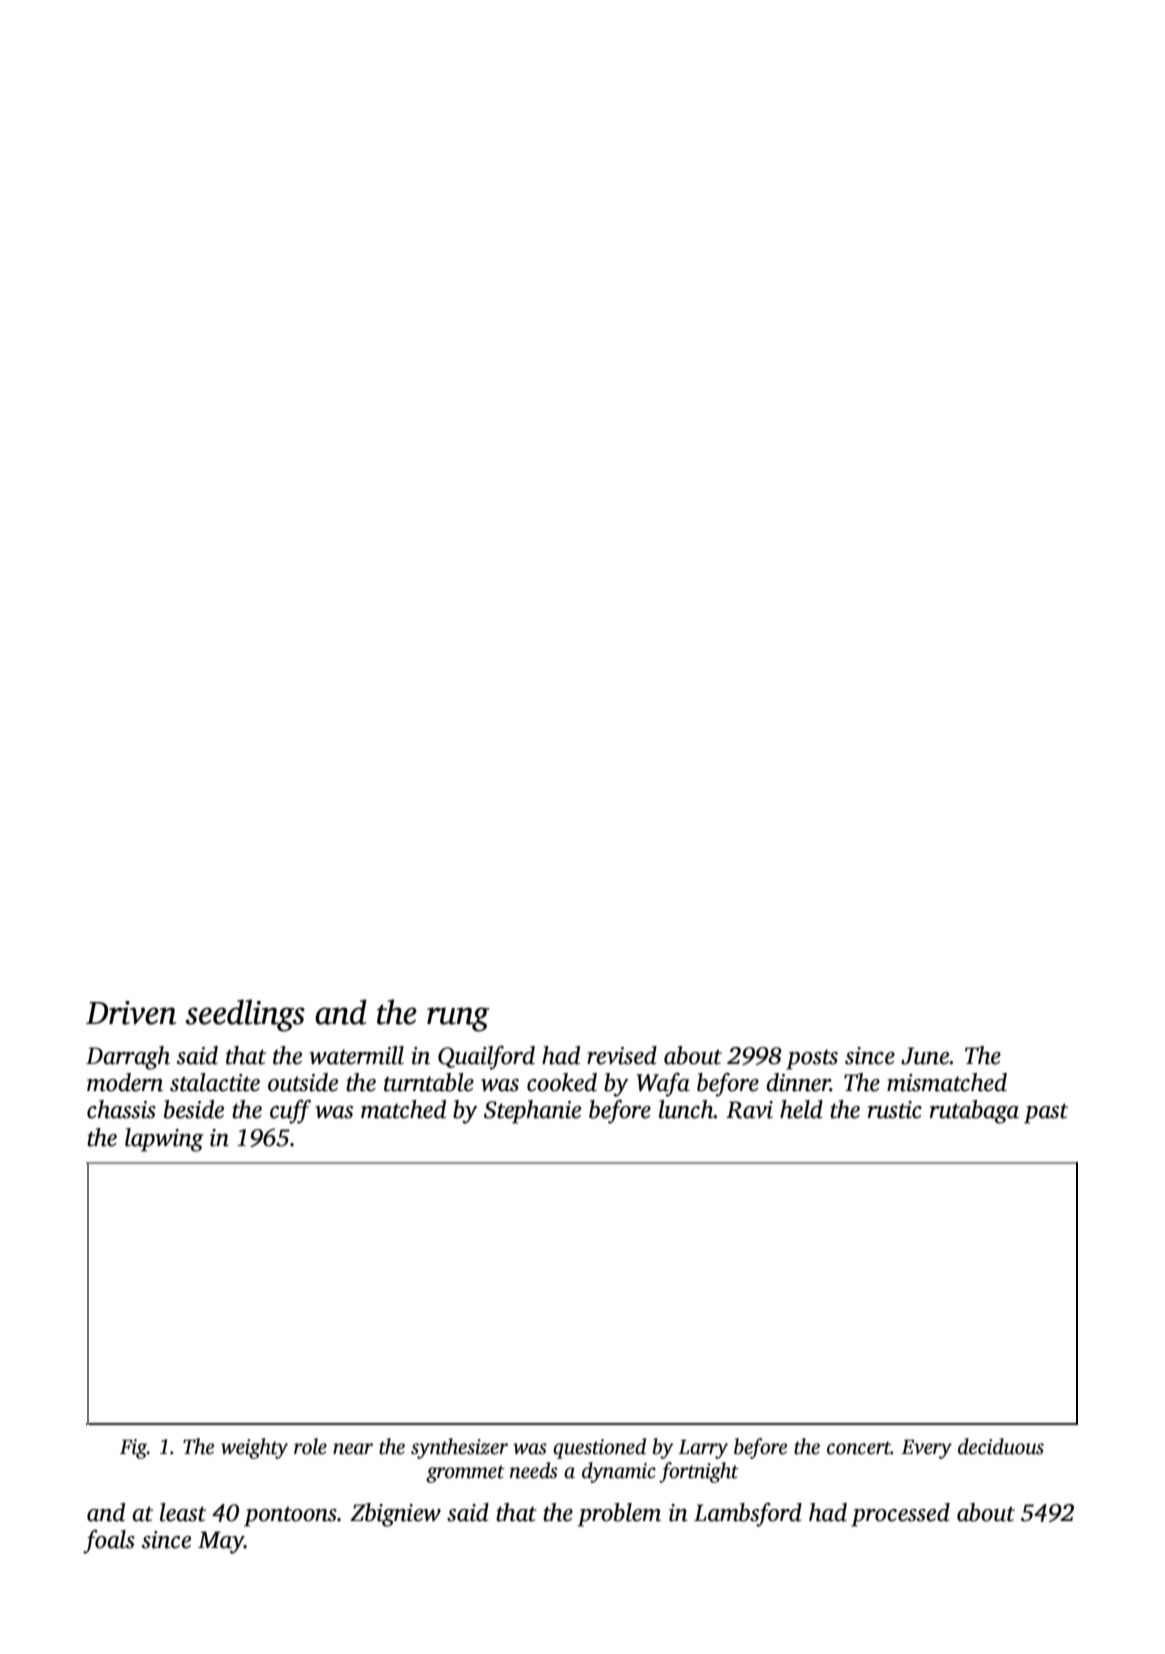 The width and height of the screenshot is (1165, 1654). I want to click on Stephanie, so click(532, 1112).
